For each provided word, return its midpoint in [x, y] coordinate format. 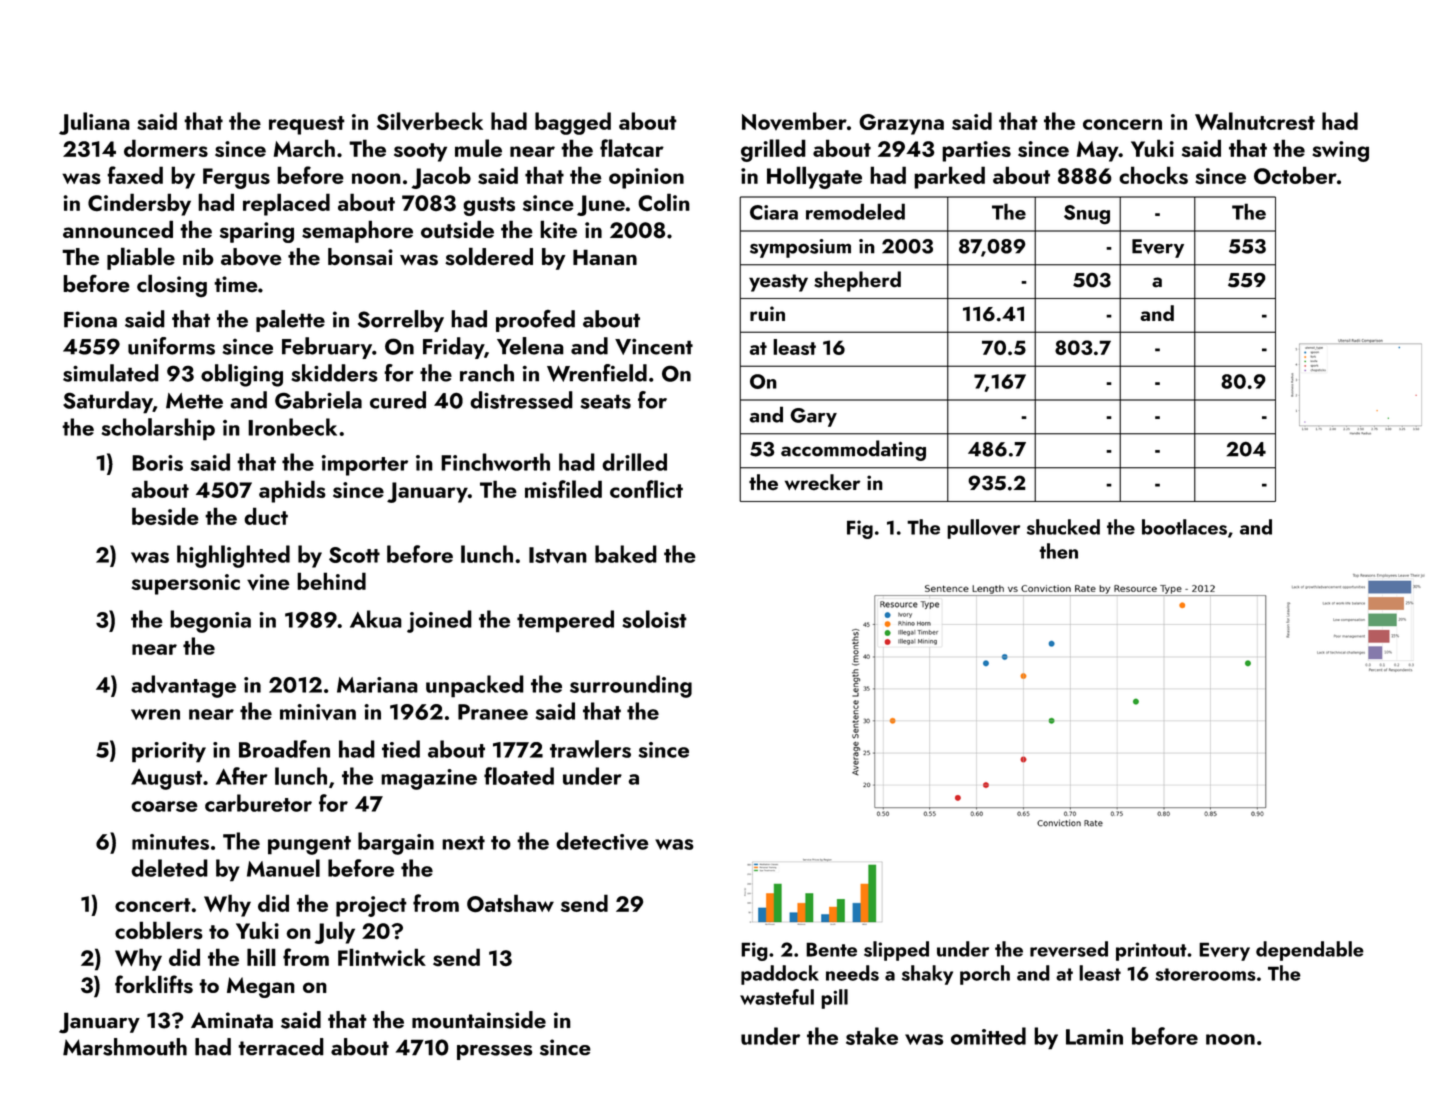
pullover [983, 529]
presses [494, 1052]
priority [169, 752]
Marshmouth [125, 1047]
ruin [767, 313]
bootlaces [1184, 527]
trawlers [590, 749]
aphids [292, 491]
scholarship [158, 429]
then [1058, 551]
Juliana [94, 123]
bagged [573, 123]
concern [1122, 124]
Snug [1087, 215]
